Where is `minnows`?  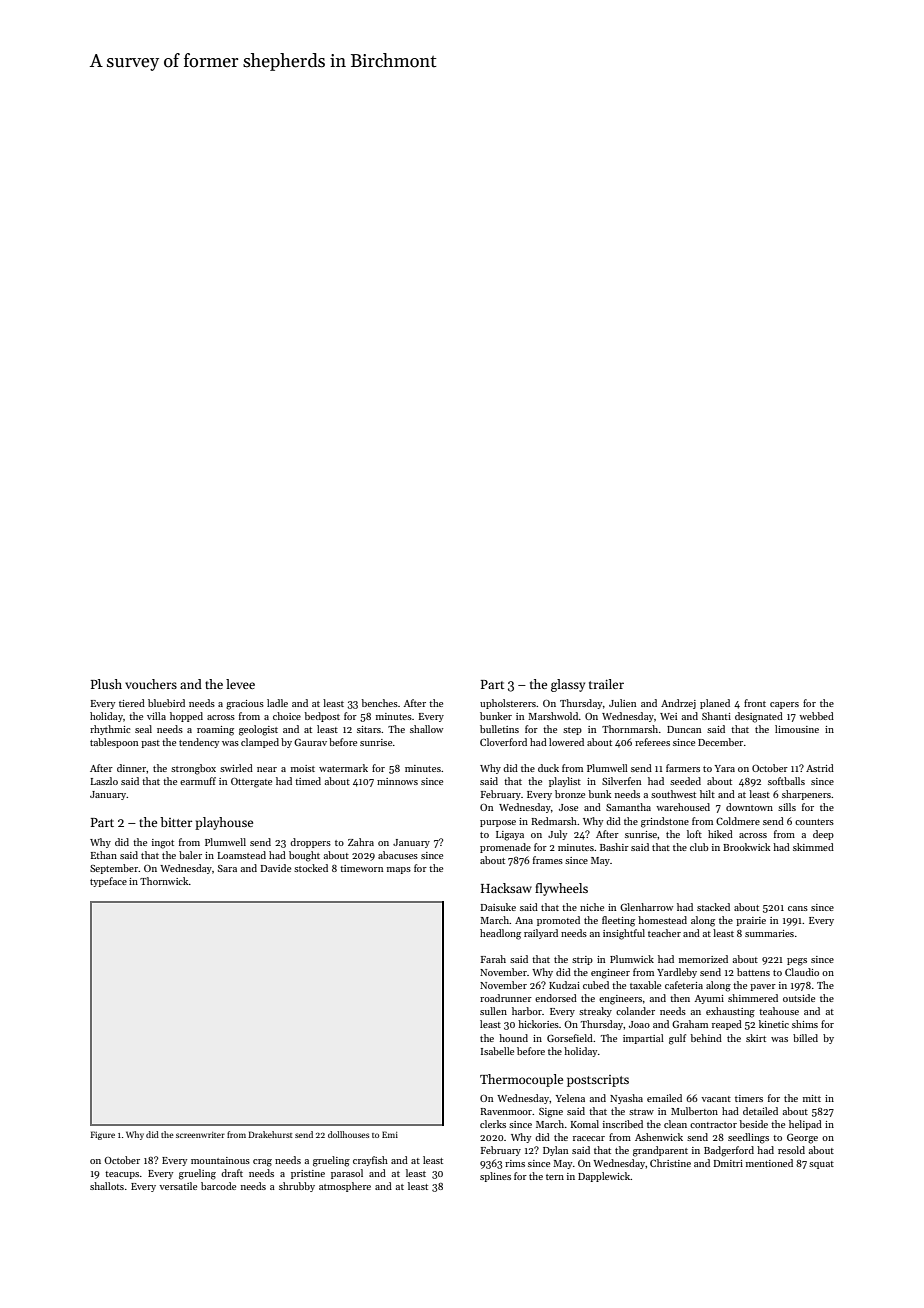
minnows is located at coordinates (397, 781).
